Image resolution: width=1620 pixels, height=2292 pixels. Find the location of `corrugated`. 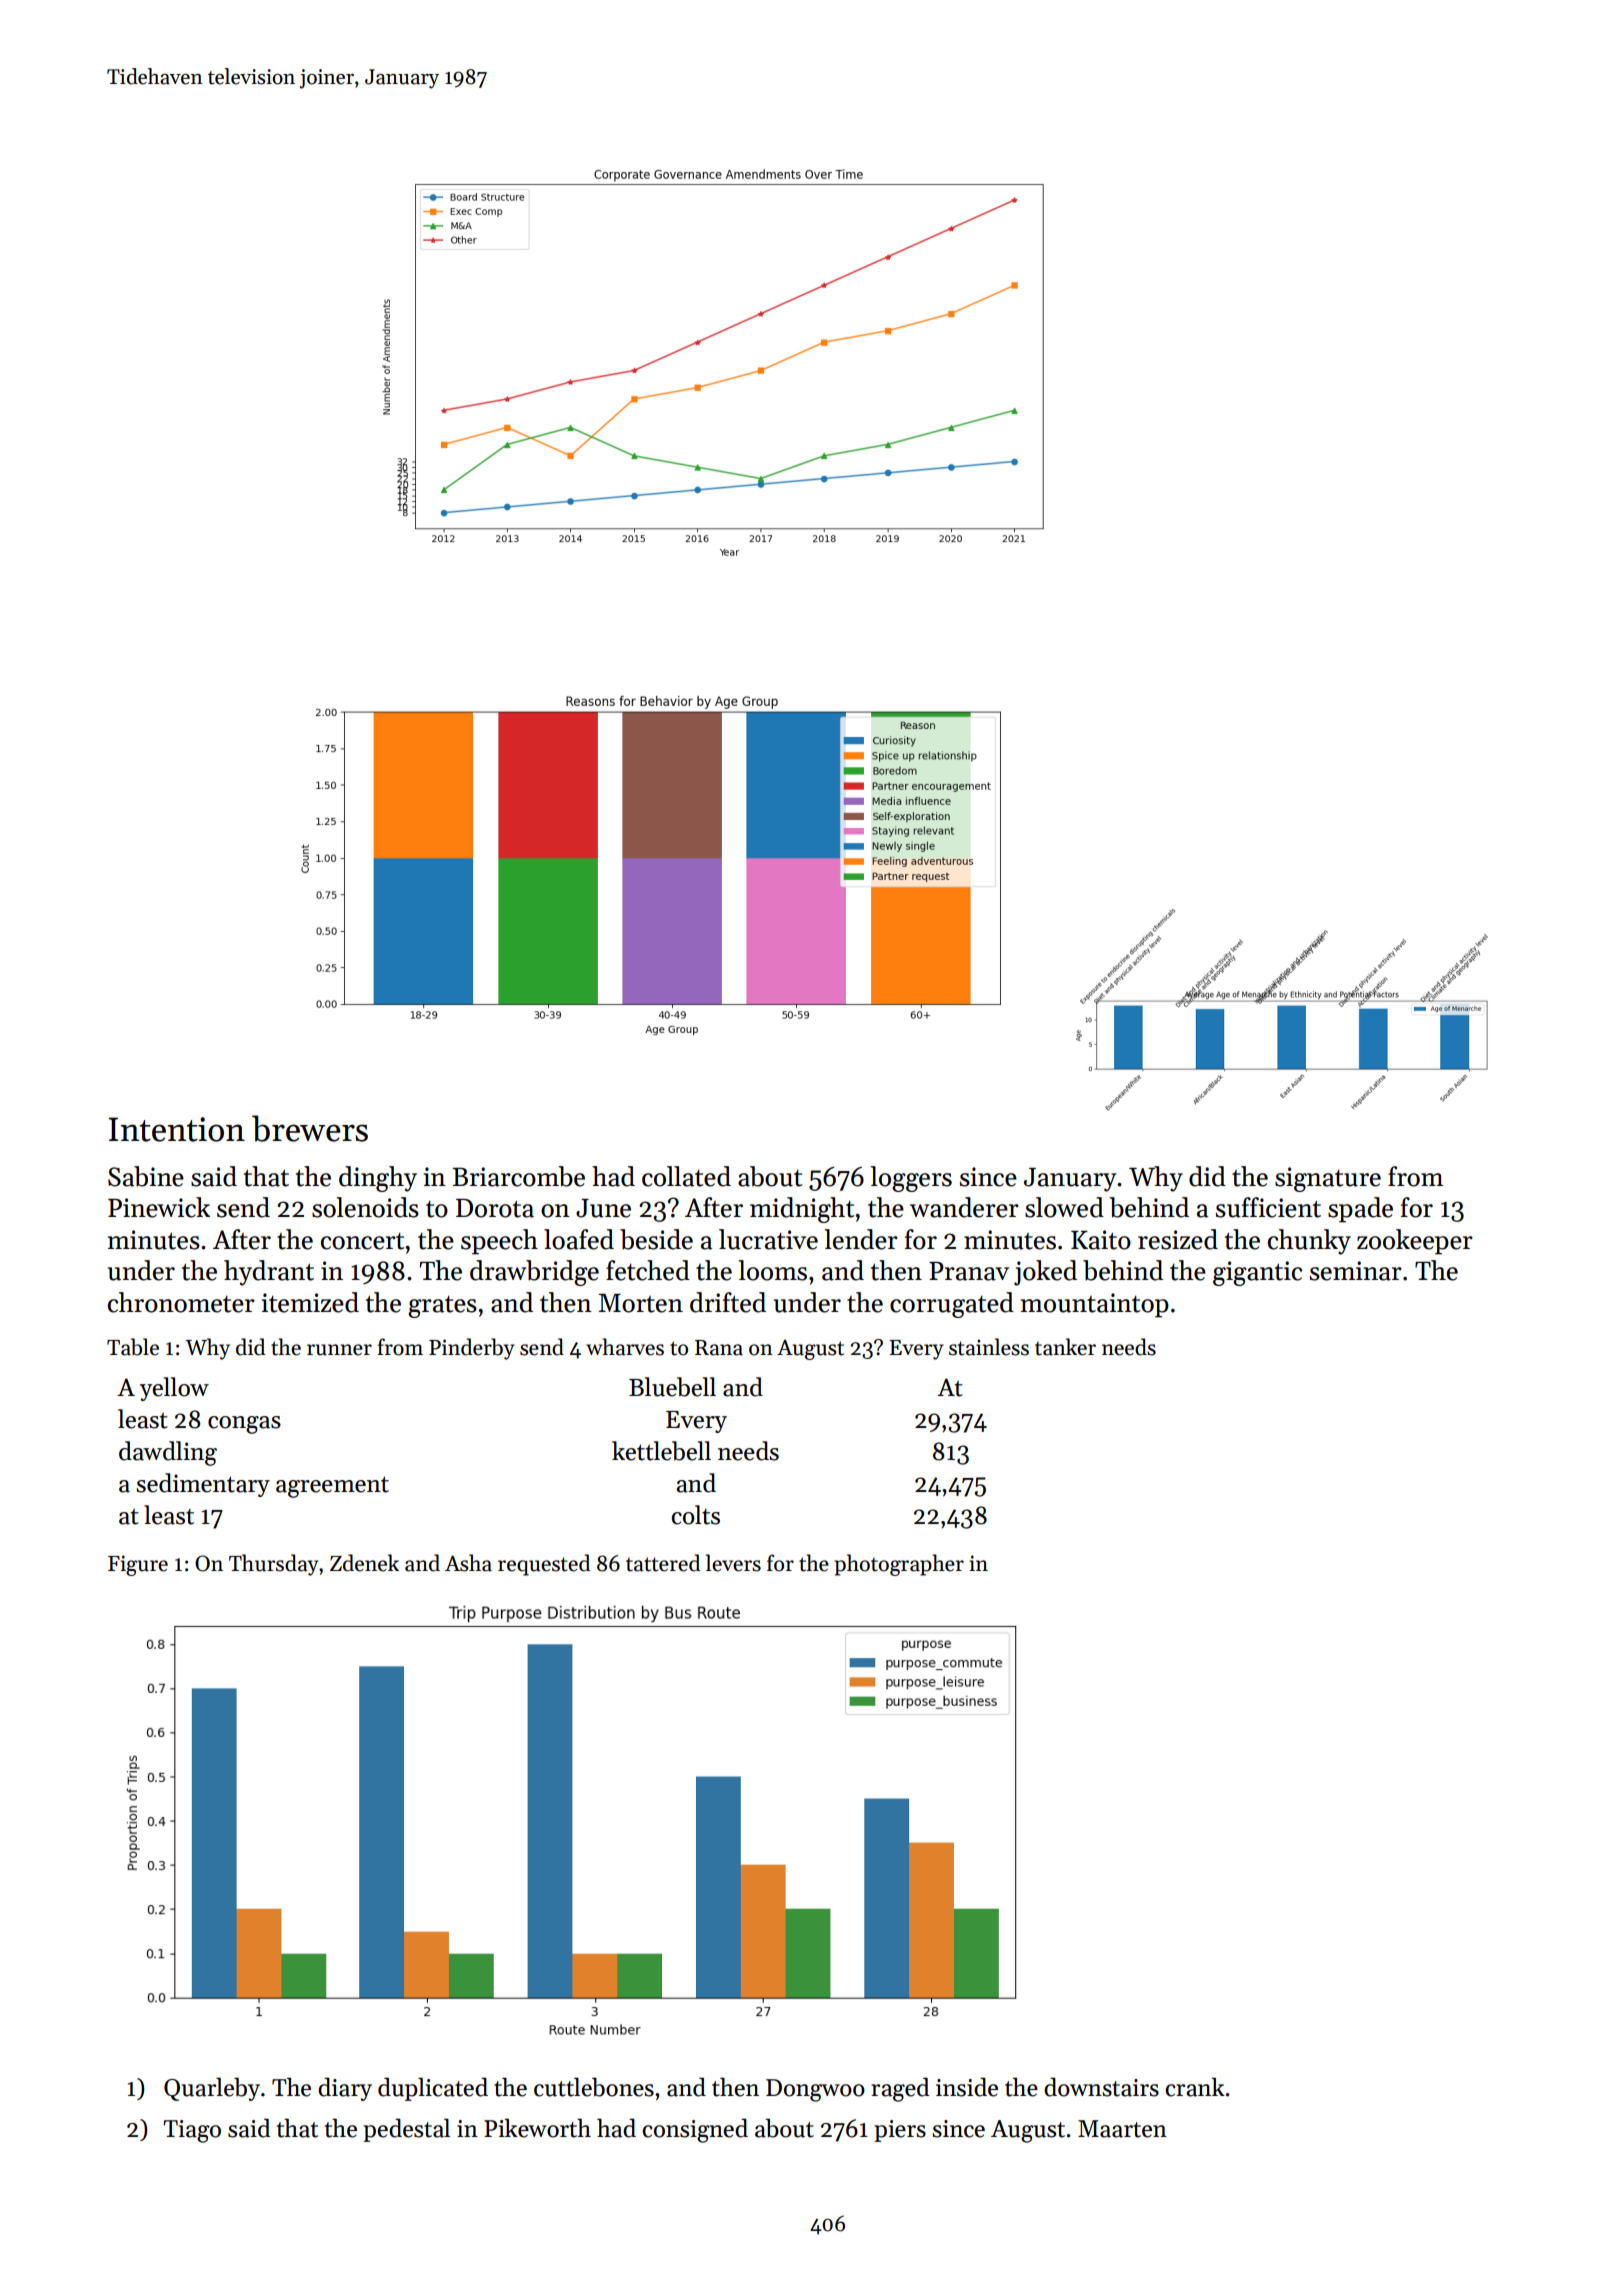

corrugated is located at coordinates (952, 1305).
